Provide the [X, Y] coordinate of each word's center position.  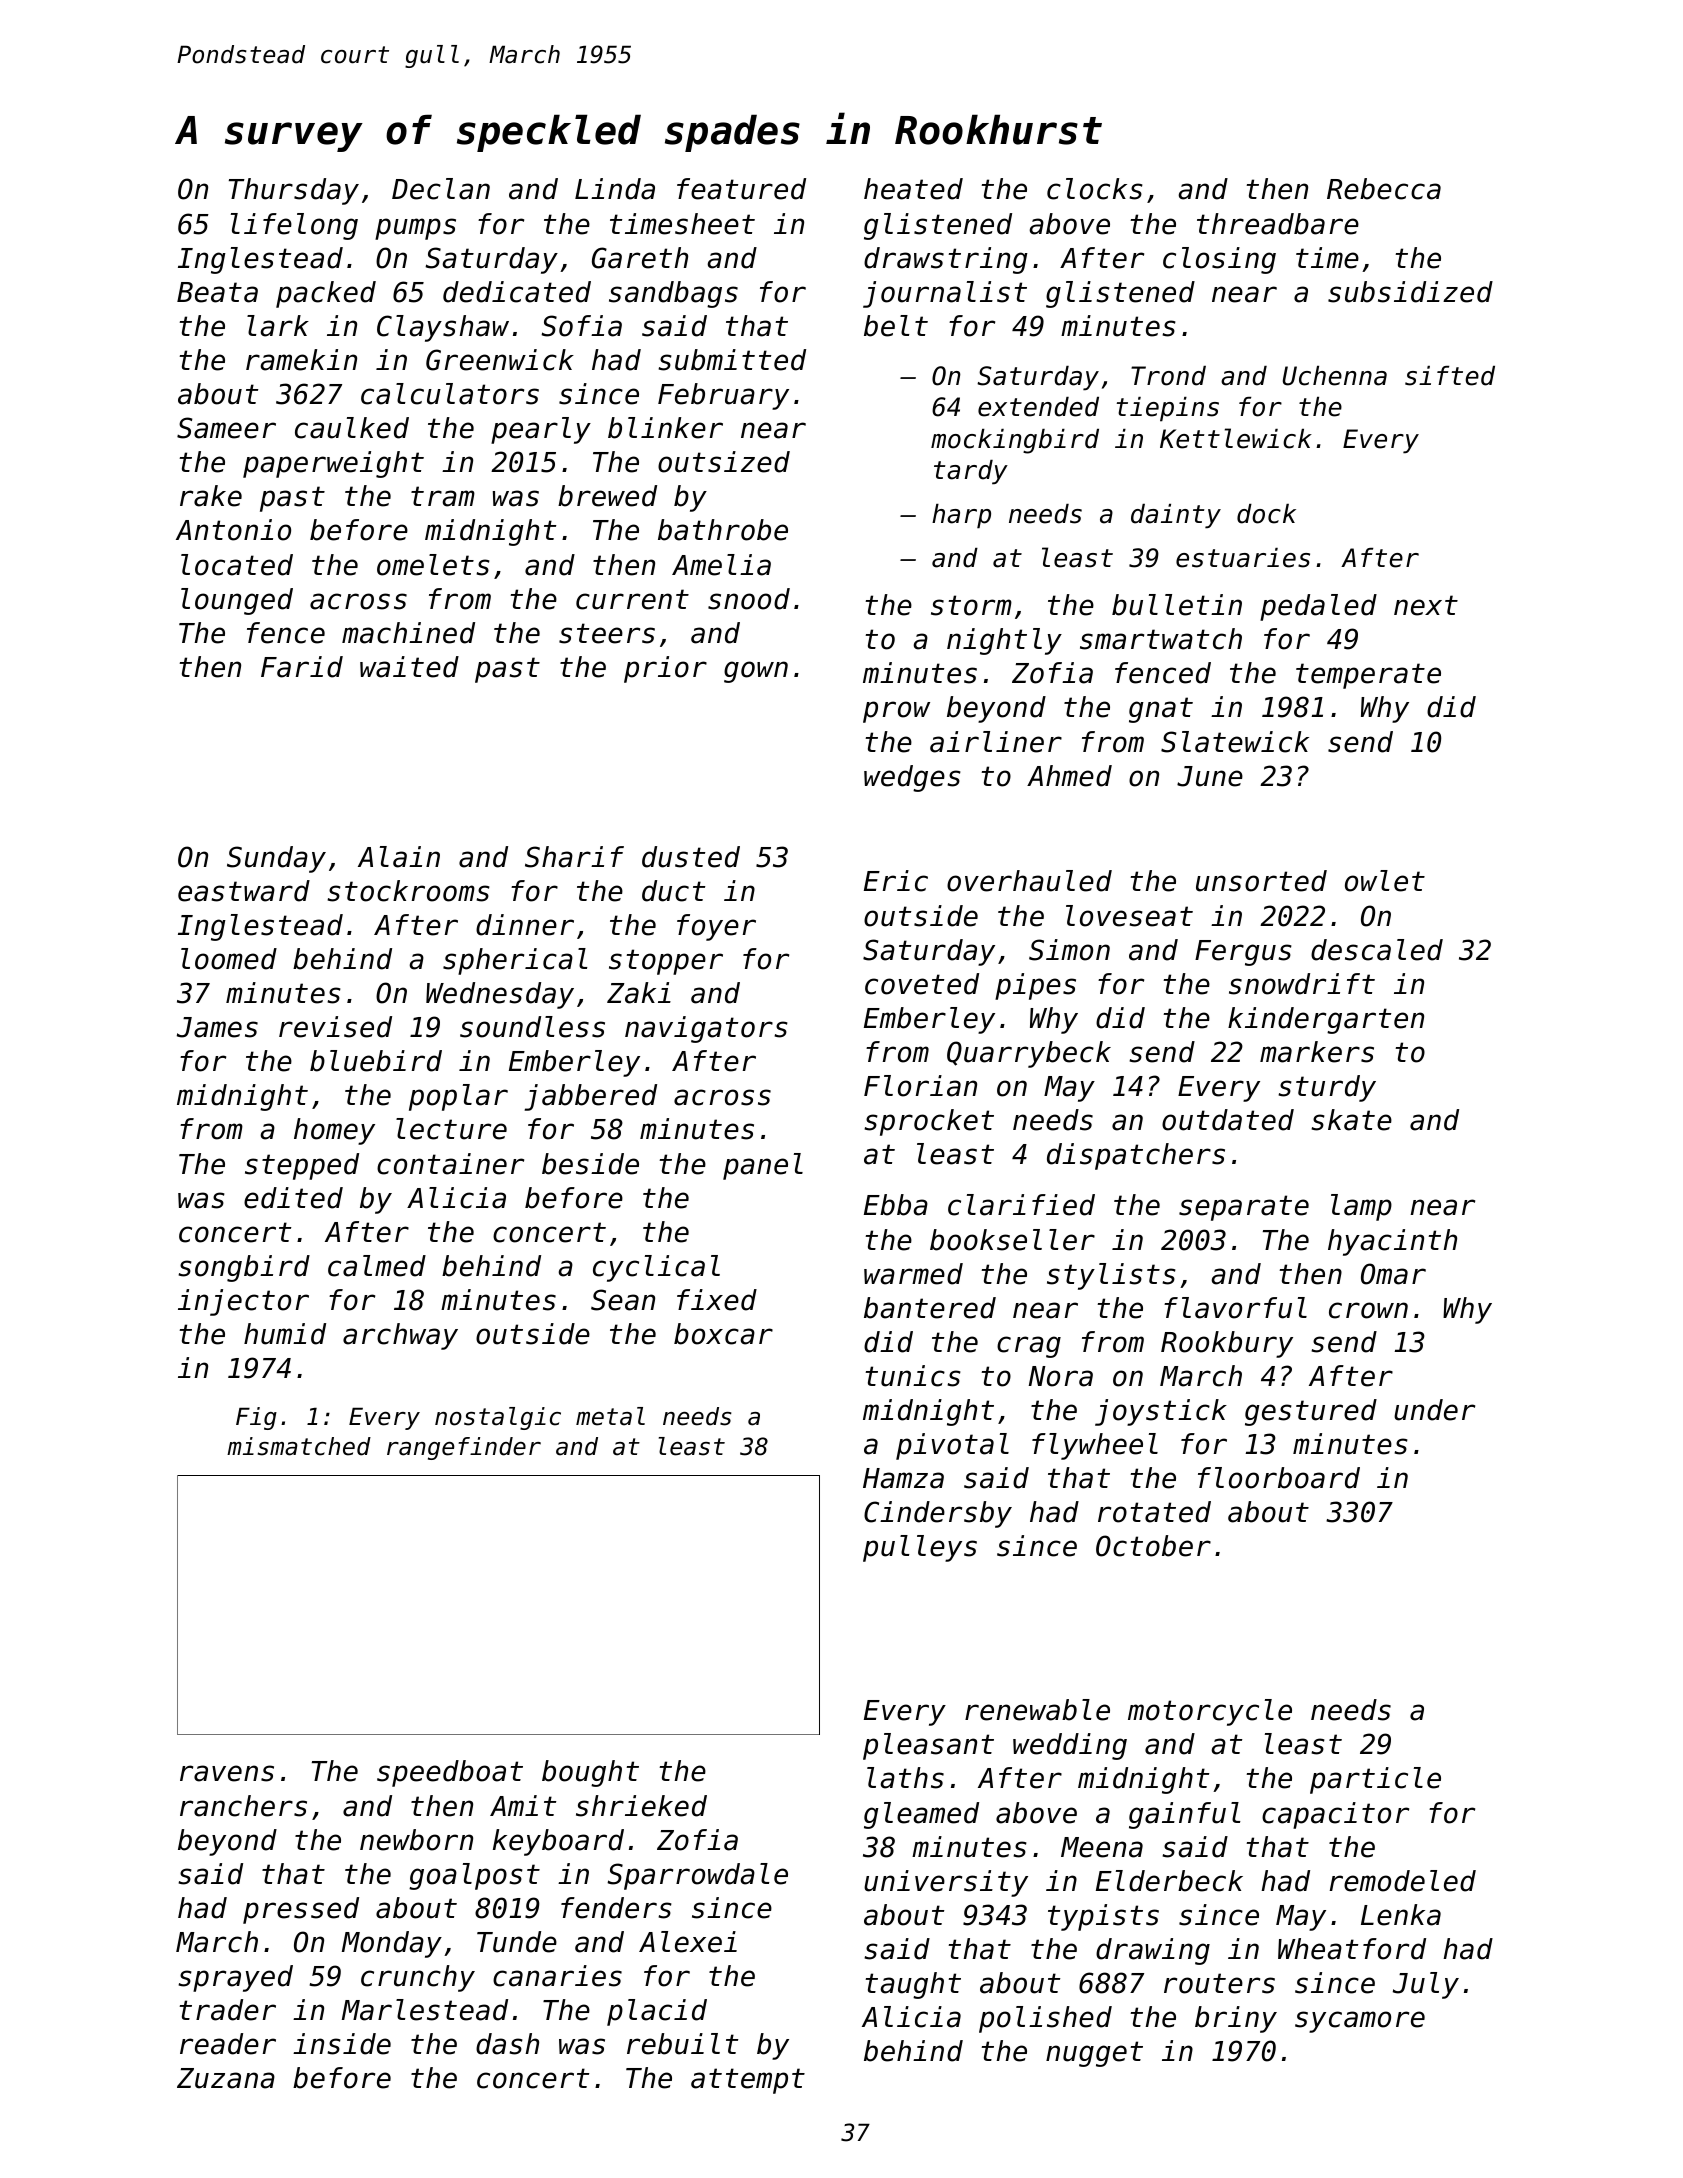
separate [1244, 1208]
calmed [377, 1266]
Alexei [688, 1942]
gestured [1311, 1412]
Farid [302, 667]
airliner [996, 742]
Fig [256, 1418]
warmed [913, 1274]
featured [741, 189]
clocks [1095, 189]
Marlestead [425, 2010]
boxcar [723, 1334]
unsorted [1261, 881]
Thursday [294, 191]
